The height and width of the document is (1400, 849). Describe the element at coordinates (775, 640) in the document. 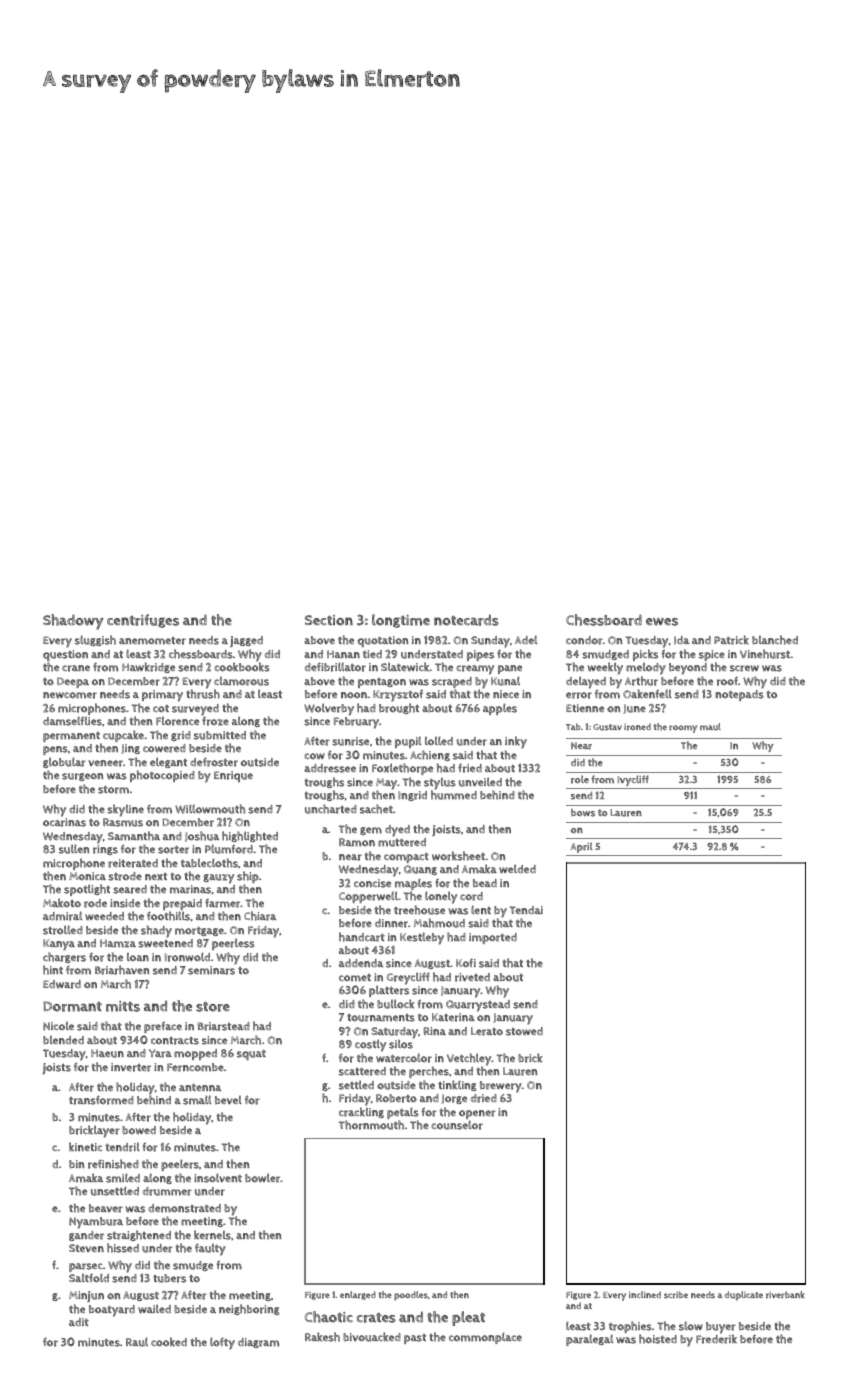

I see `blanched` at that location.
